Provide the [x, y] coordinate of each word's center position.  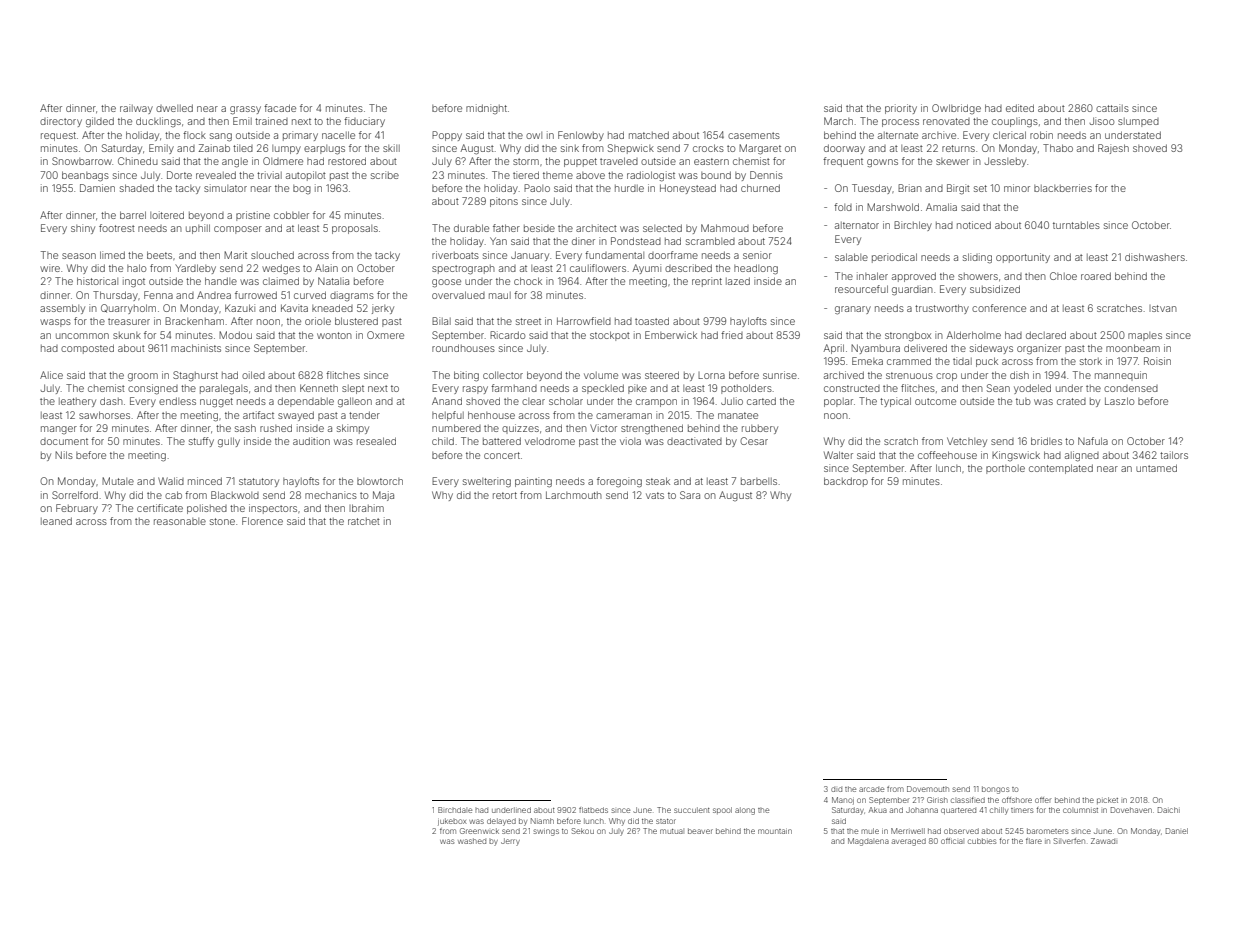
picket [1107, 800]
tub [1023, 401]
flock [194, 135]
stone [222, 521]
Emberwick [671, 335]
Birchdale [455, 810]
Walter [838, 455]
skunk [127, 335]
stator [666, 821]
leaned [56, 521]
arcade [871, 789]
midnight [486, 109]
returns [958, 148]
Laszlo [1119, 401]
